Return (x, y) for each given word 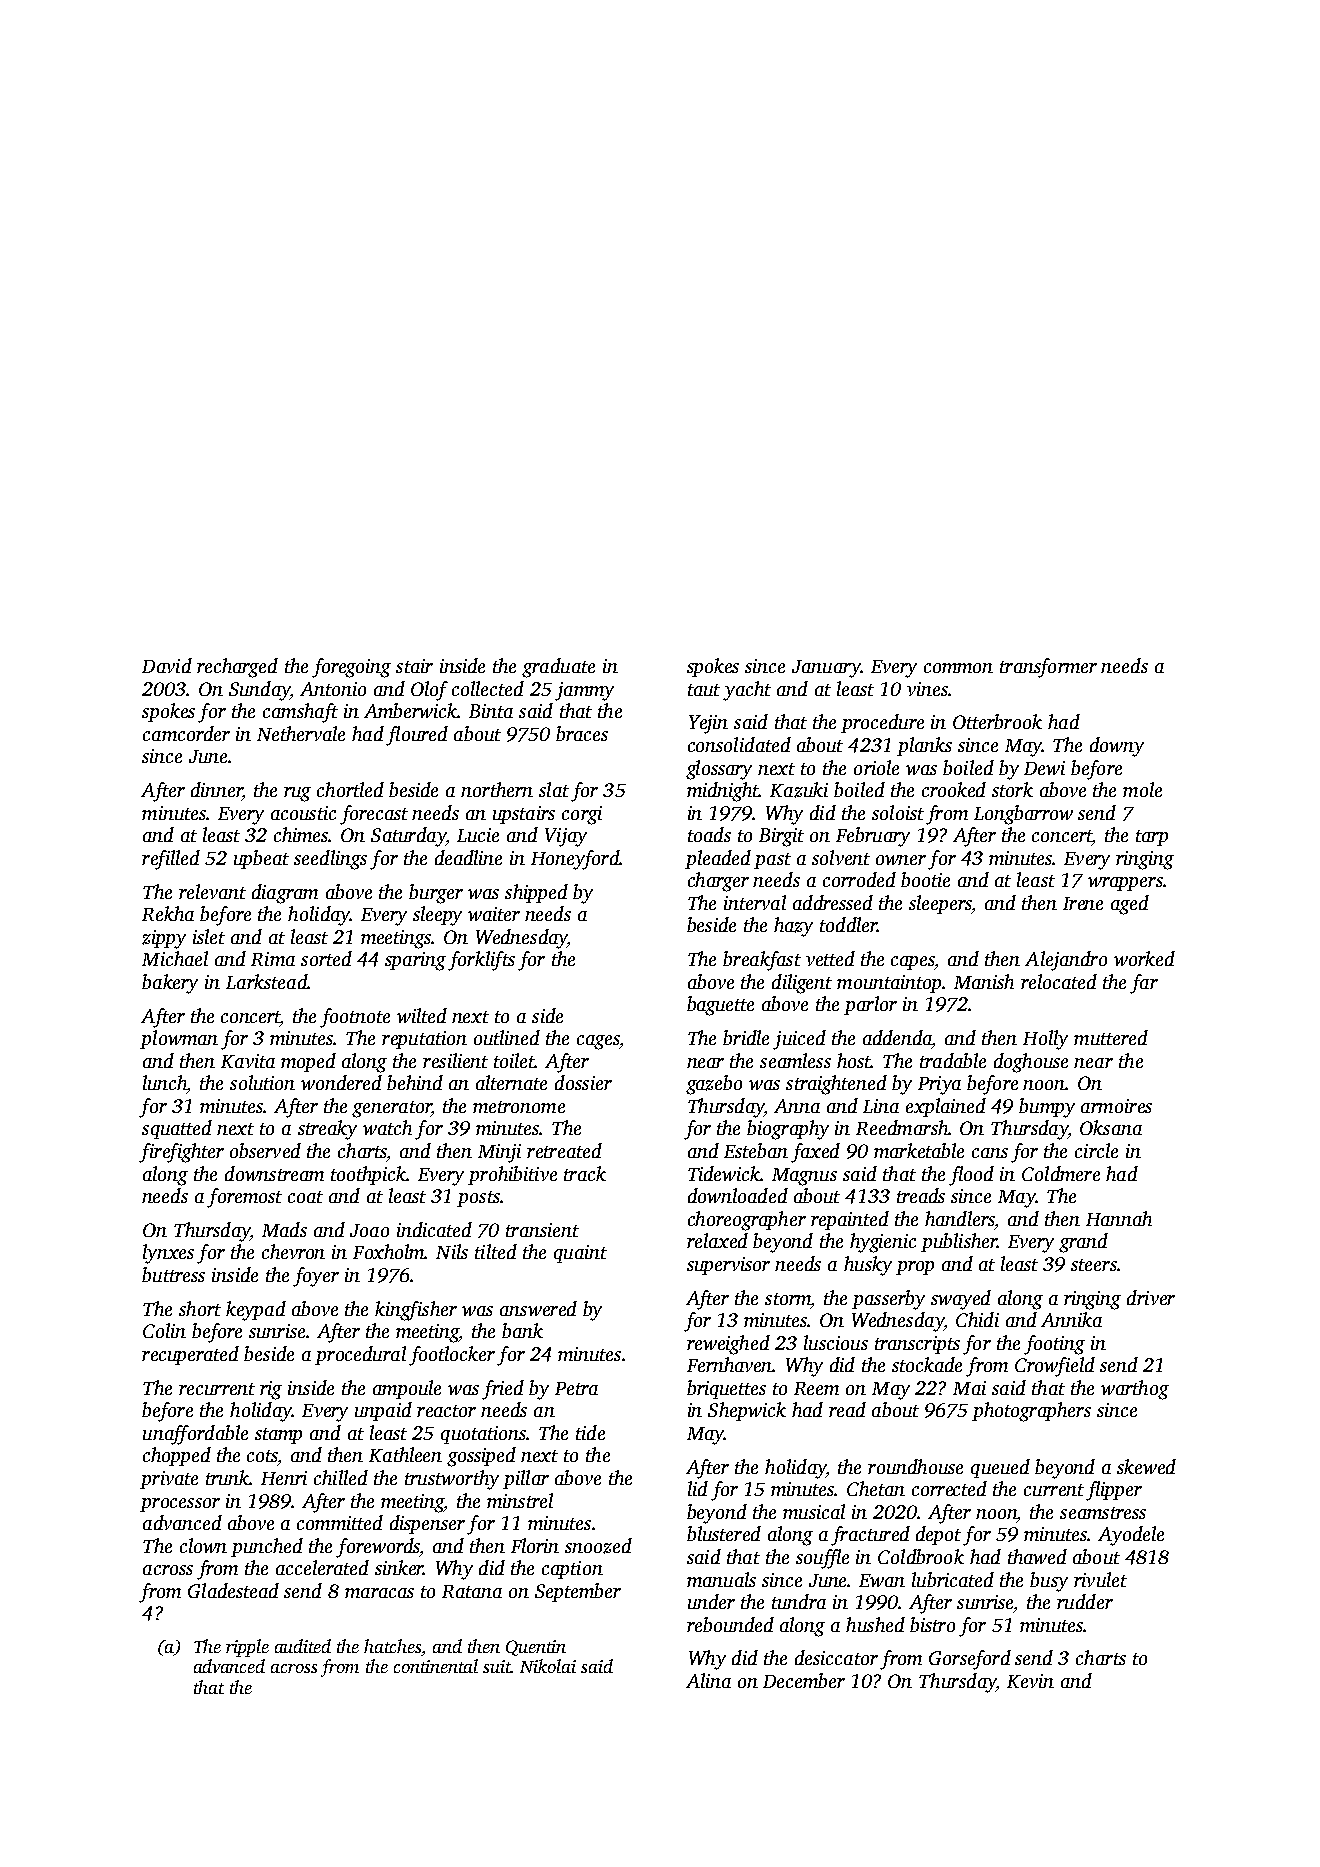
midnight (723, 792)
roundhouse (915, 1466)
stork (1012, 789)
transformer (1048, 668)
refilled (171, 860)
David (167, 665)
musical (814, 1511)
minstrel (520, 1500)
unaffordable (195, 1435)
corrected (949, 1488)
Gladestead (233, 1590)
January (826, 669)
